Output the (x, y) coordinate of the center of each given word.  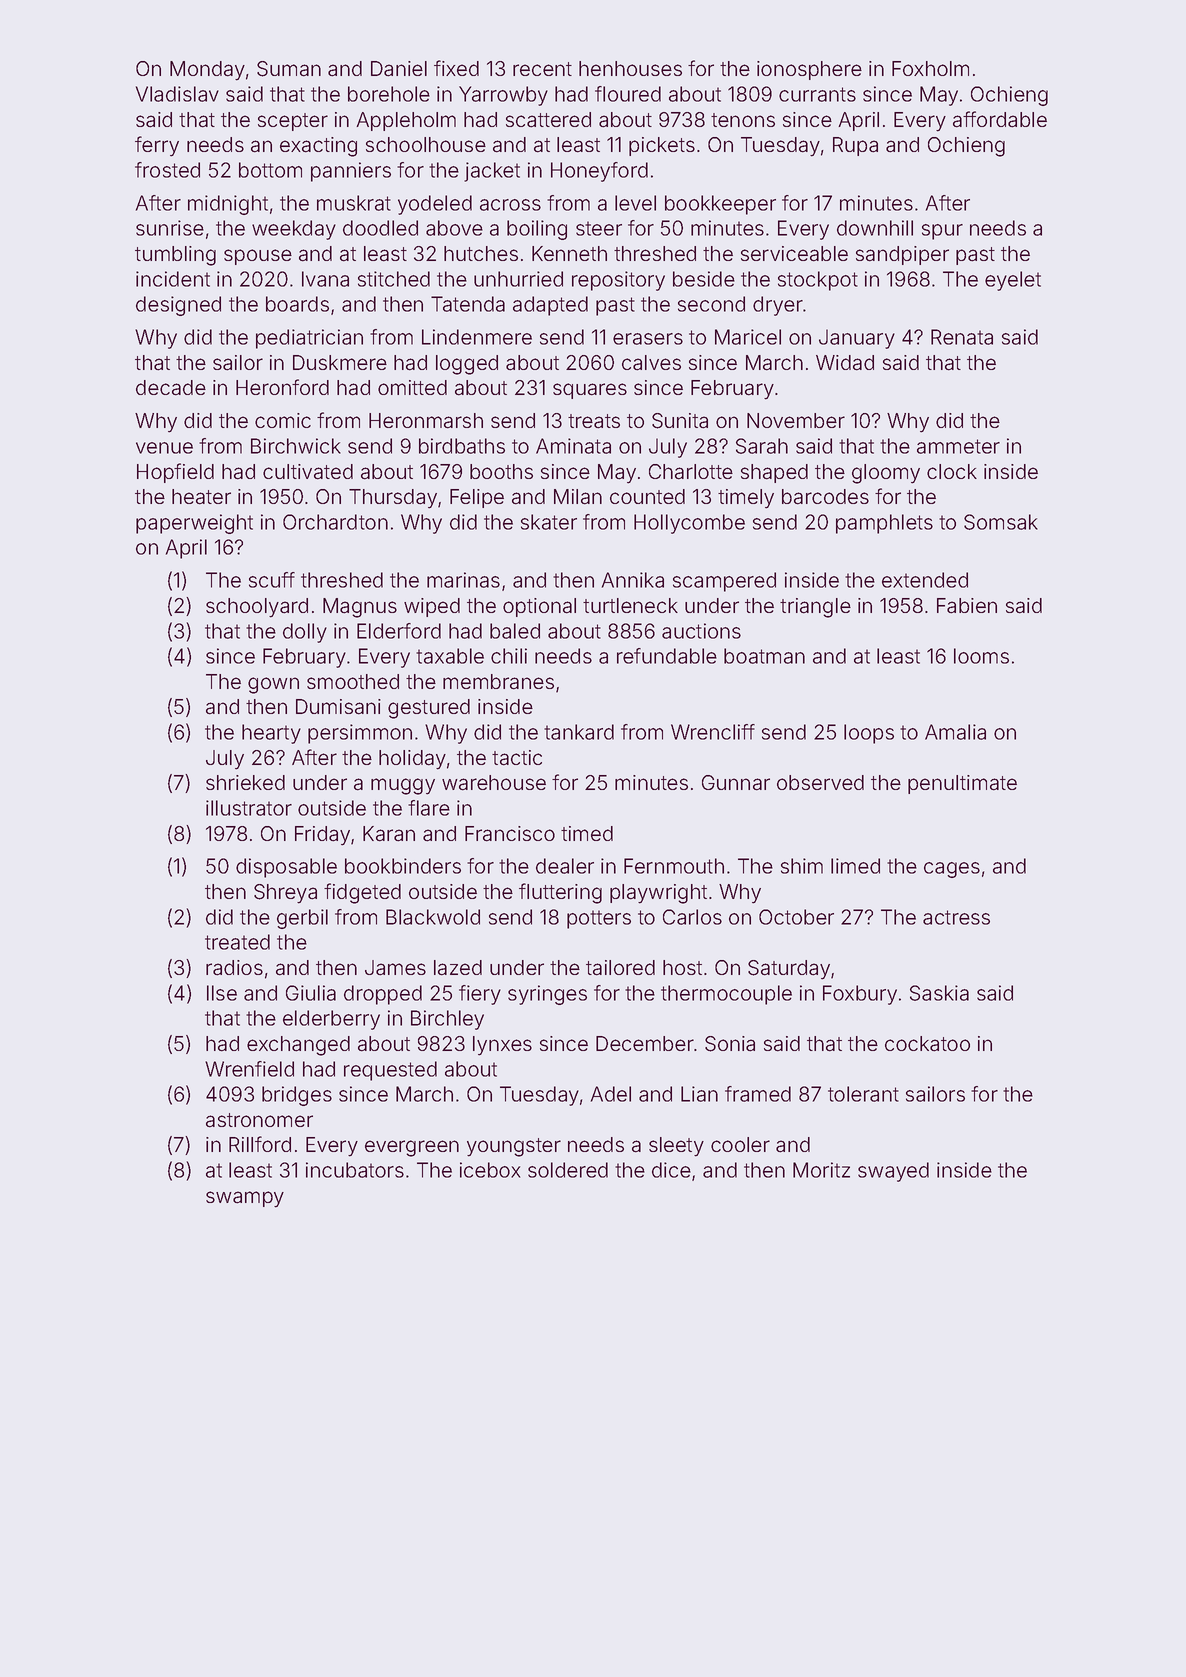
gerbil (302, 919)
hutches (481, 253)
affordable (1000, 119)
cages (952, 870)
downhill (875, 228)
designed (178, 306)
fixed (456, 68)
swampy (245, 1199)
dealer (565, 866)
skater (549, 522)
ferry (157, 146)
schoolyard (257, 608)
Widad (845, 363)
